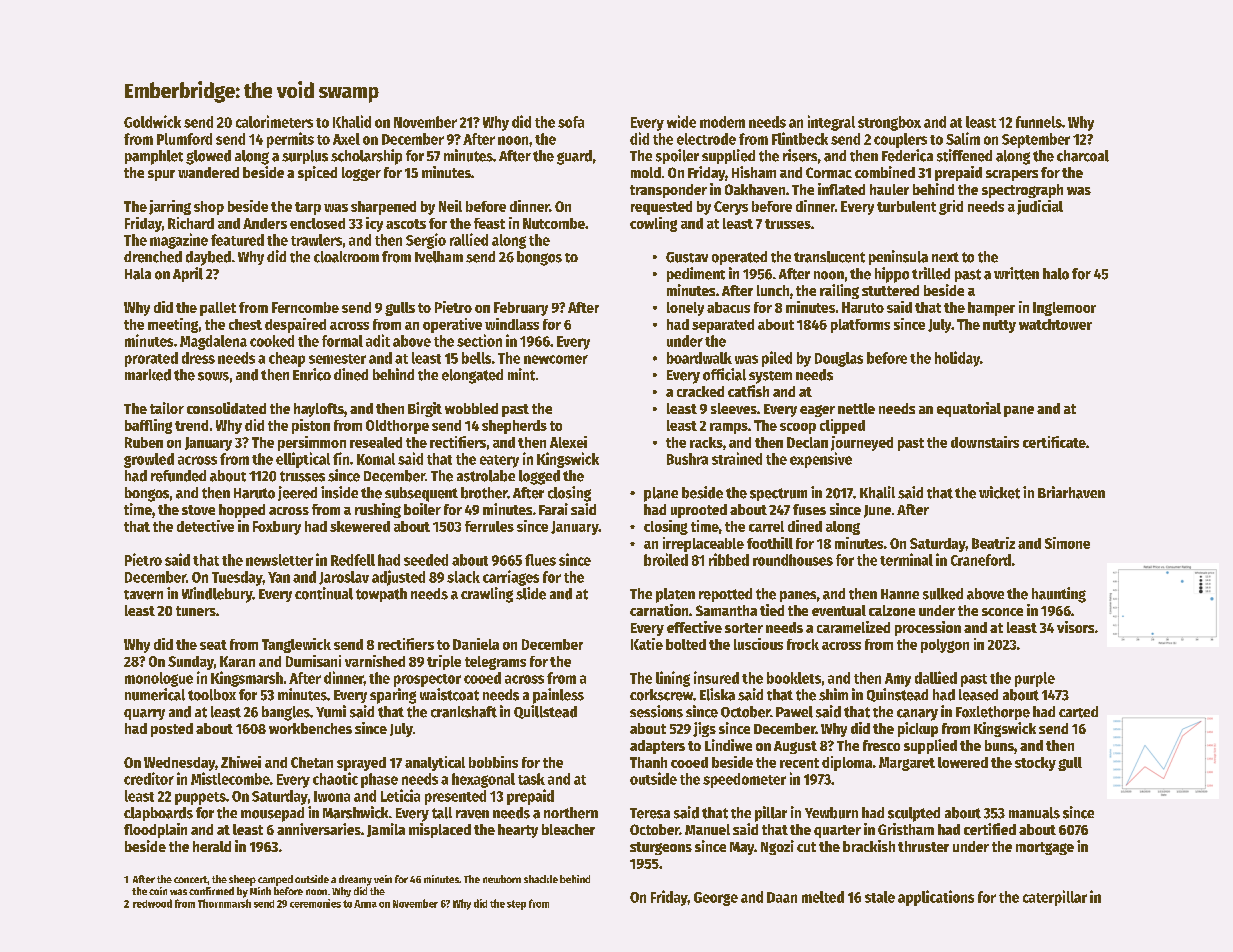  I want to click on fresco, so click(881, 745).
